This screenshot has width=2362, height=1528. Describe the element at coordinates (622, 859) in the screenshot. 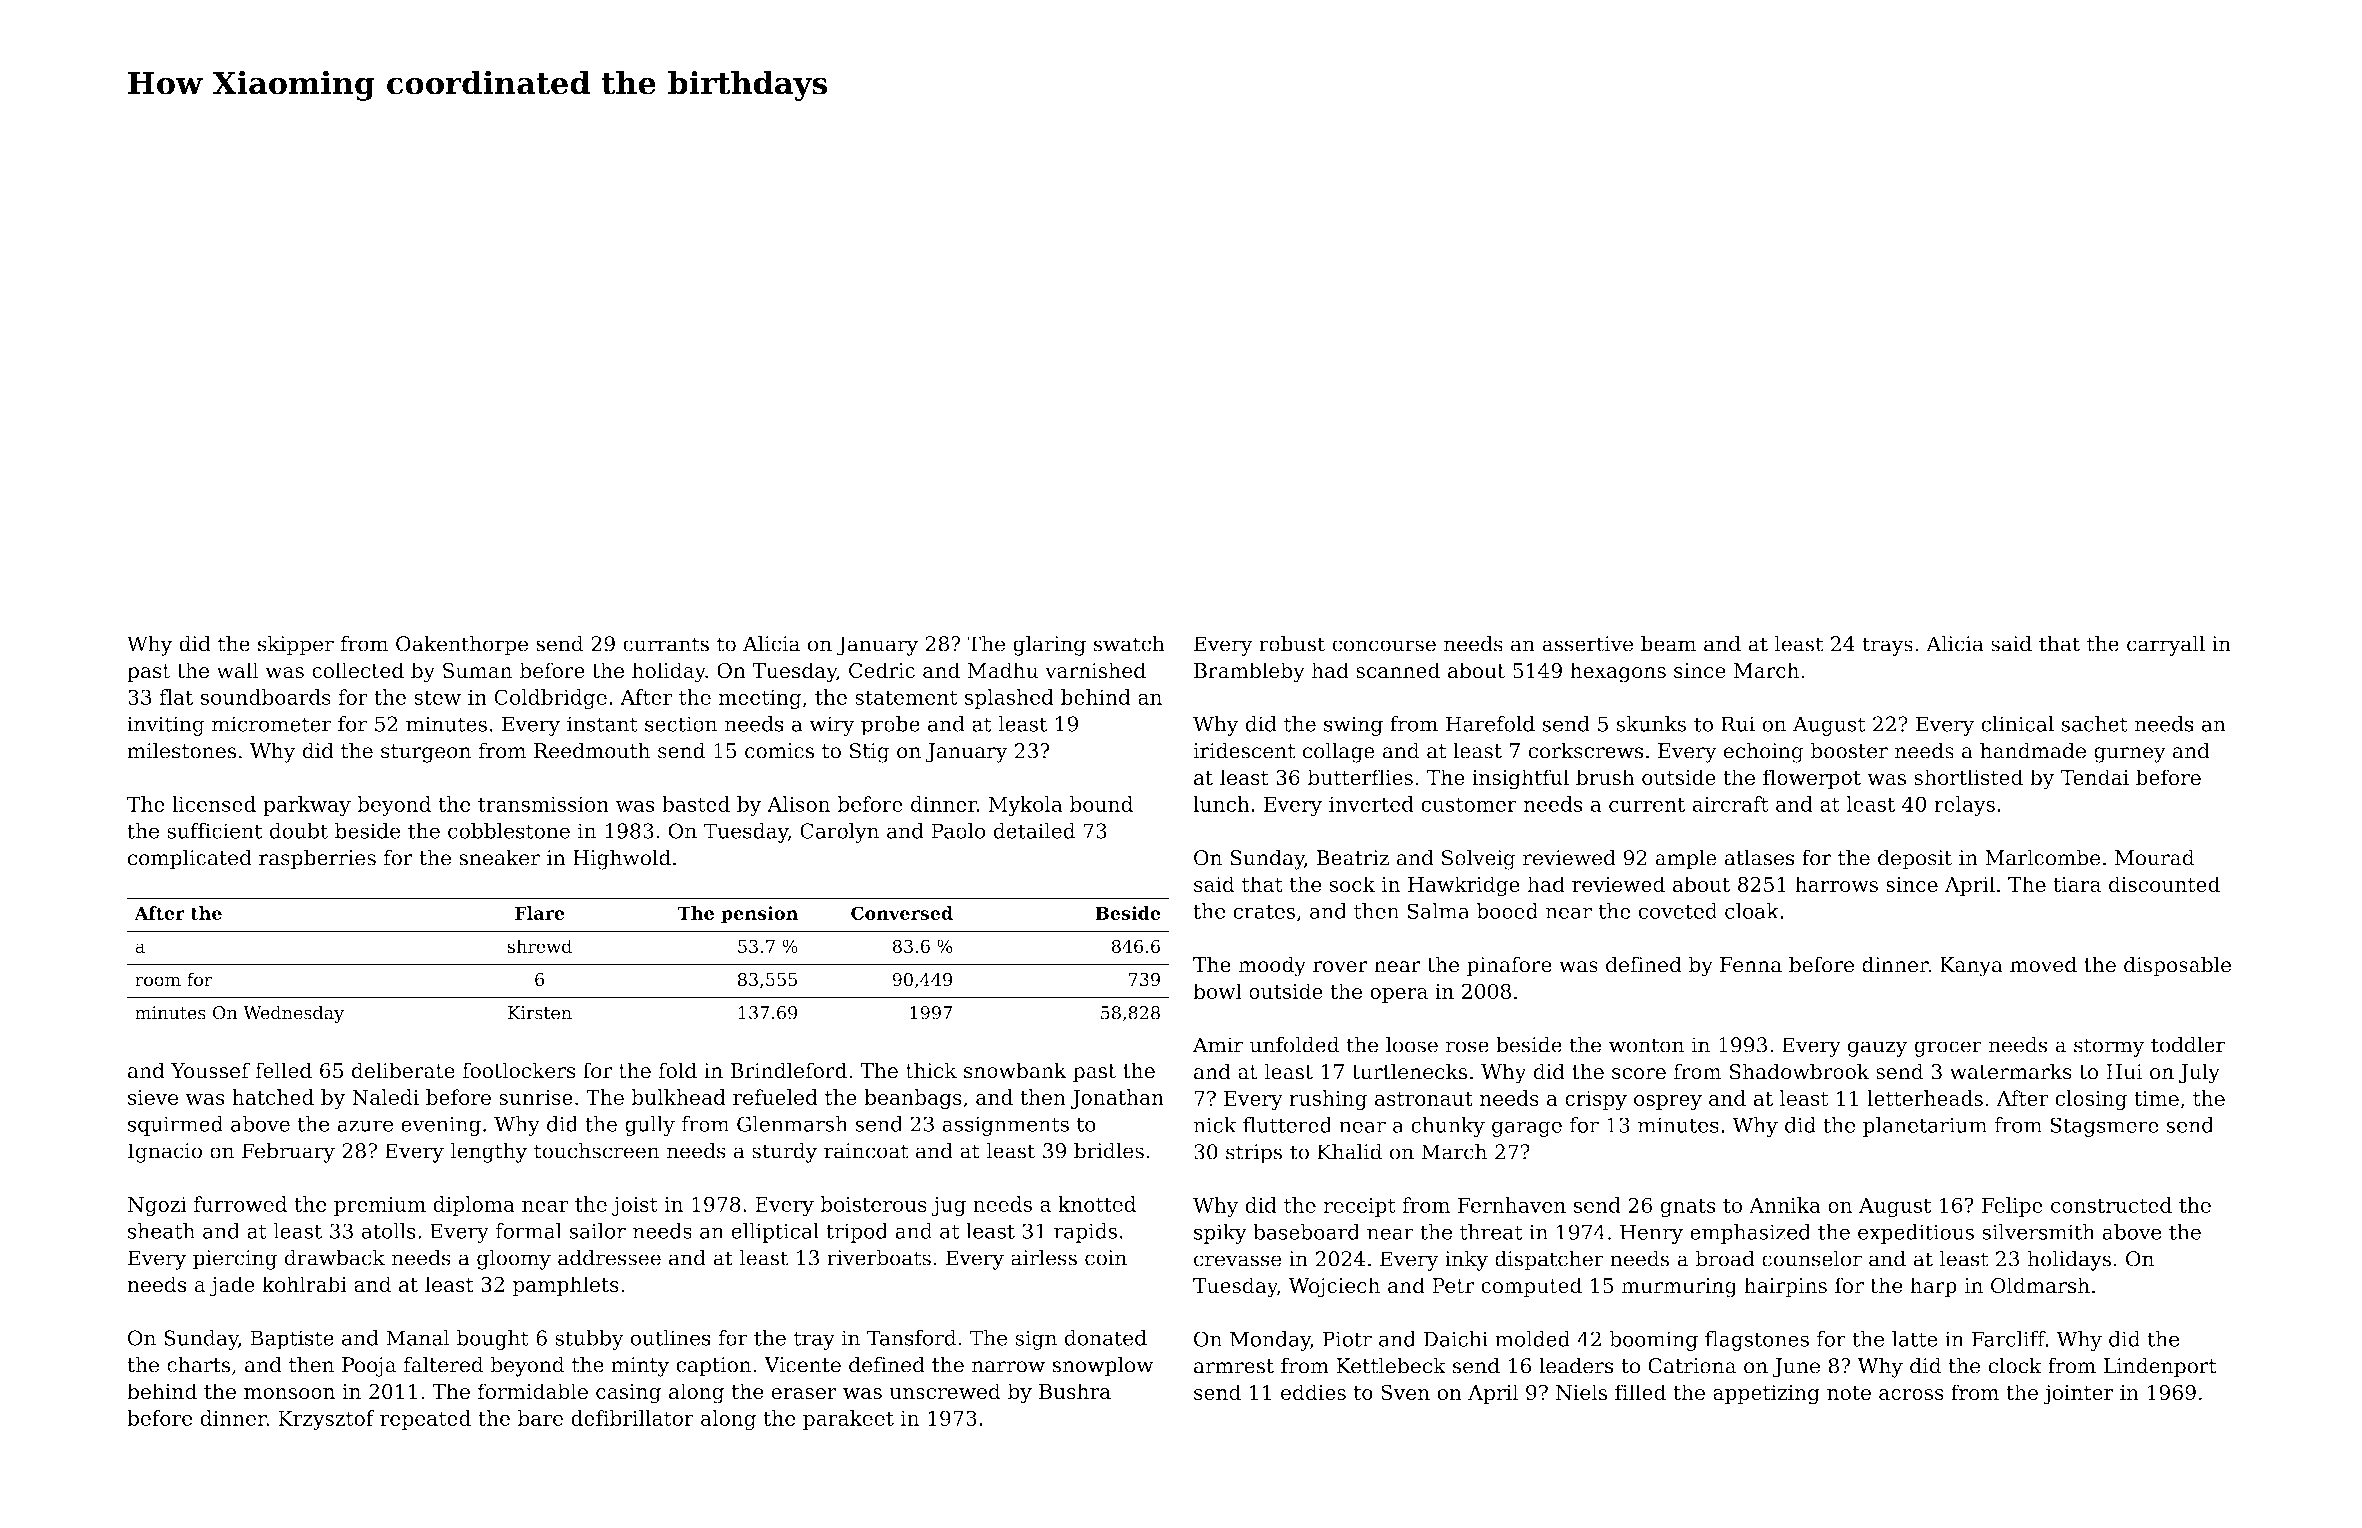

I see `Highwold` at that location.
